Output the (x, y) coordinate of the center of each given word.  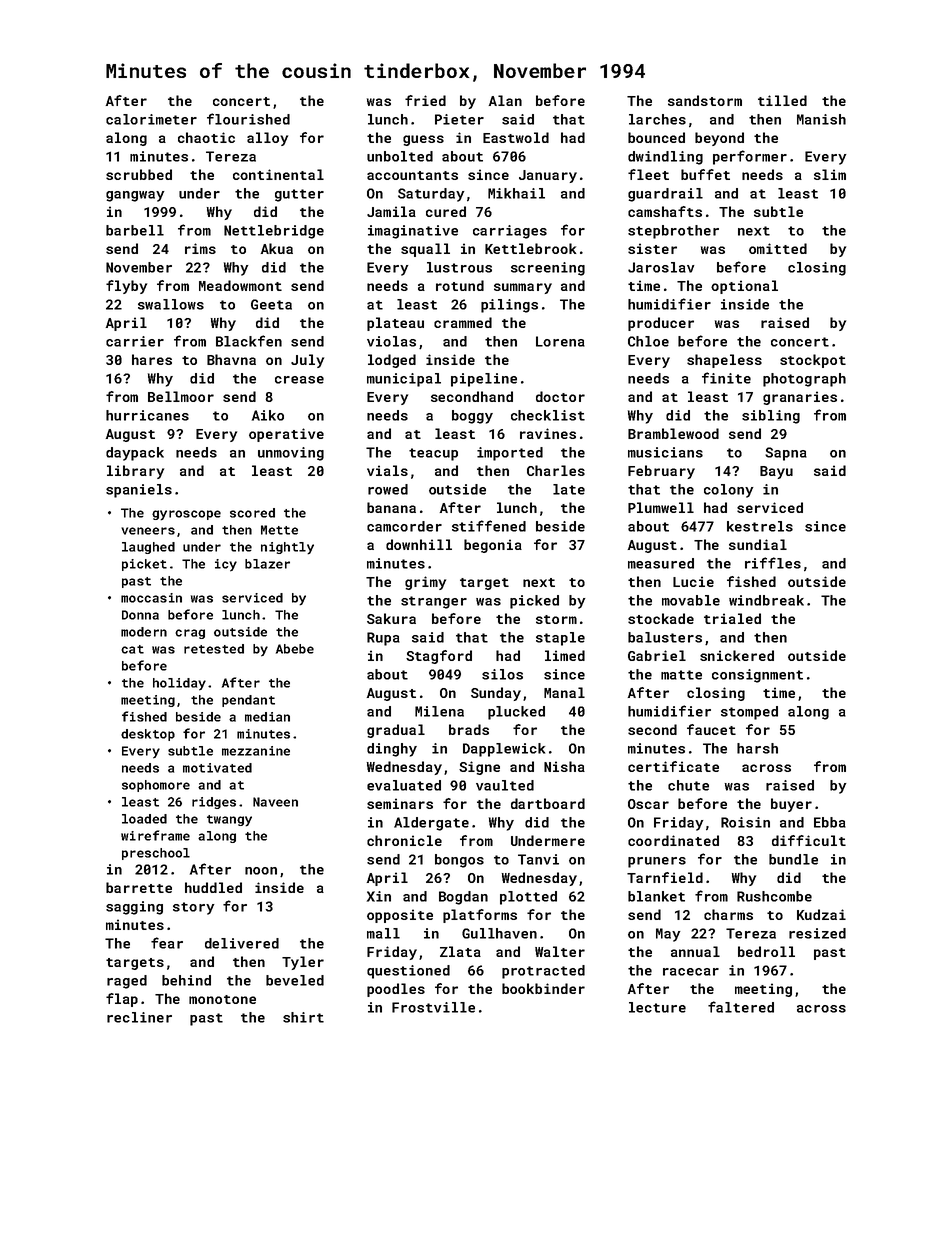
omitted (778, 248)
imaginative (413, 232)
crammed (463, 322)
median (267, 717)
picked (534, 602)
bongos (459, 861)
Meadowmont (240, 285)
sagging (134, 908)
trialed (732, 618)
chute (688, 785)
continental (278, 174)
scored (252, 513)
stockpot (813, 361)
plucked (516, 713)
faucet (711, 729)
